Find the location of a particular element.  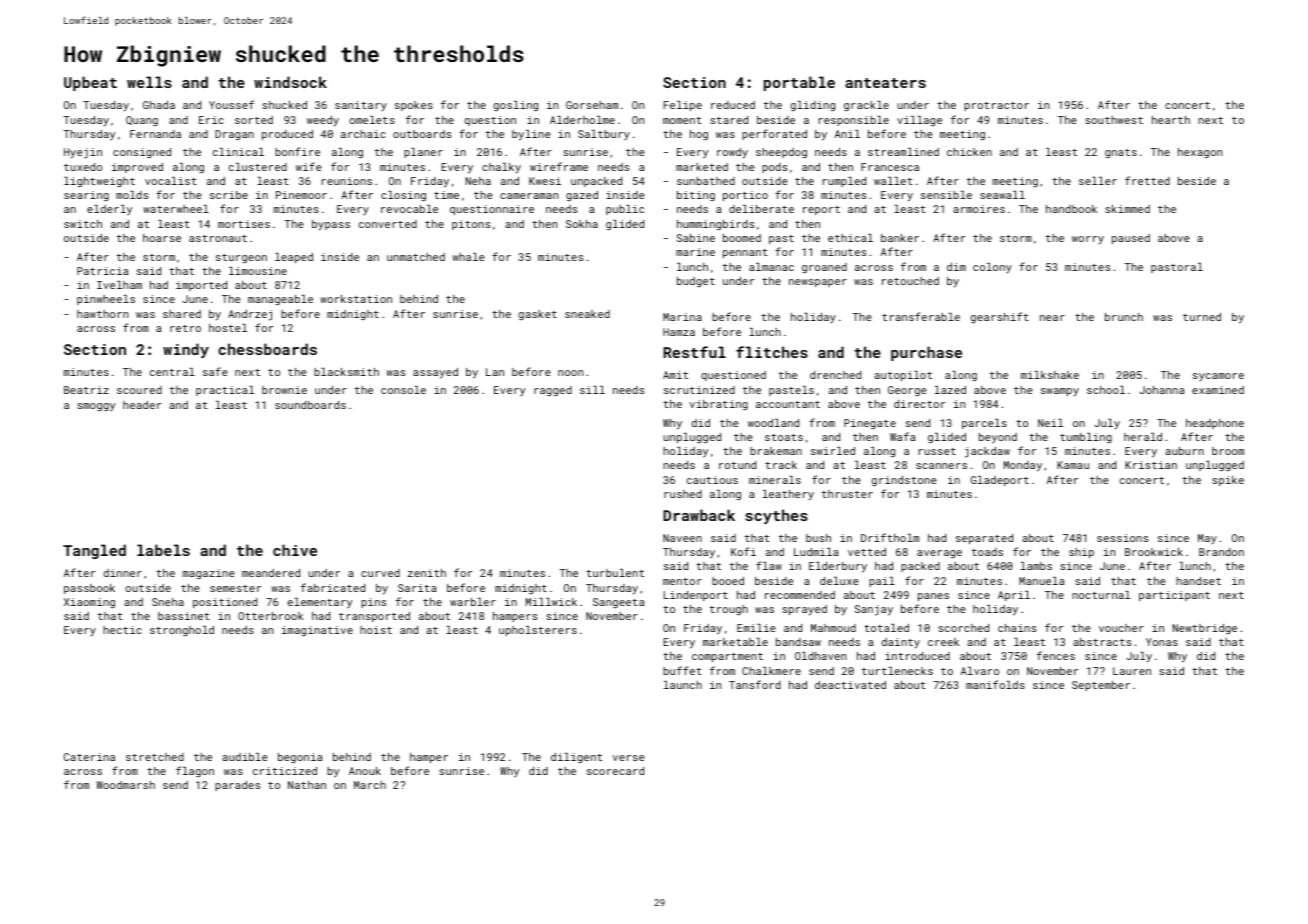

brownie is located at coordinates (284, 390).
